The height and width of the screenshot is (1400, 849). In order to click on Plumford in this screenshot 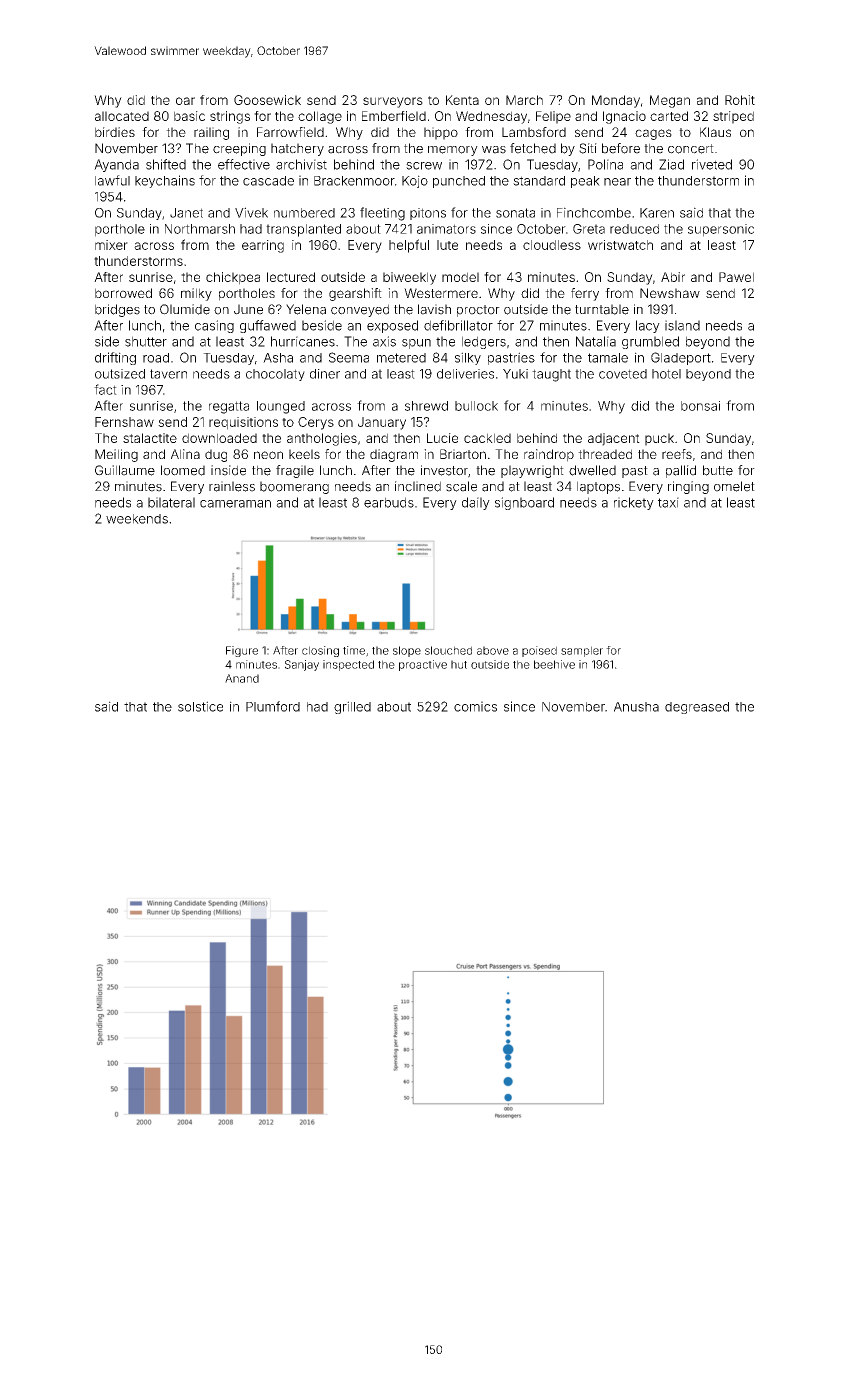, I will do `click(273, 706)`.
